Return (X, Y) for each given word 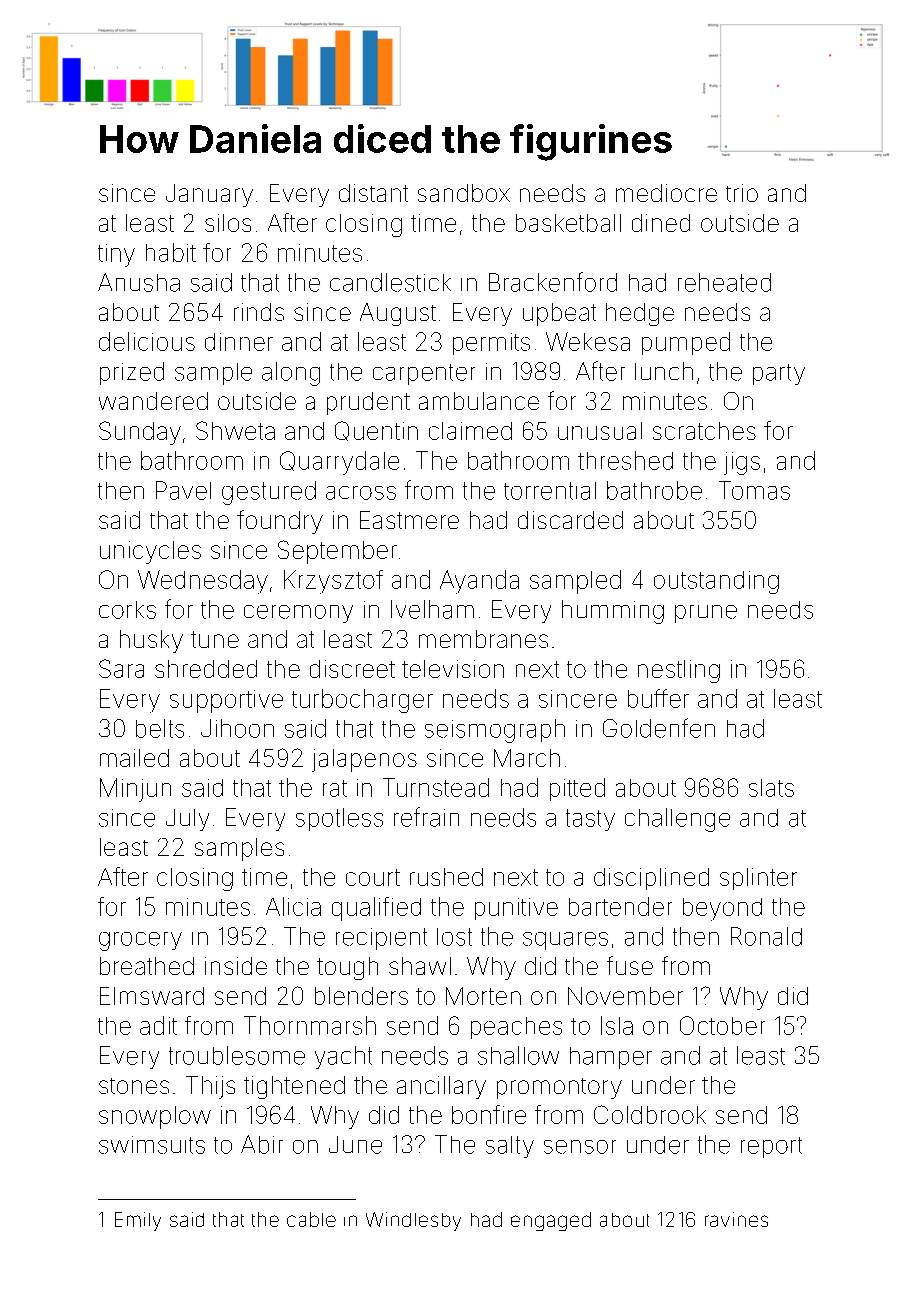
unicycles (150, 552)
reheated (724, 282)
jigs (742, 463)
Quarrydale (339, 463)
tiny (116, 255)
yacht (343, 1057)
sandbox (464, 193)
